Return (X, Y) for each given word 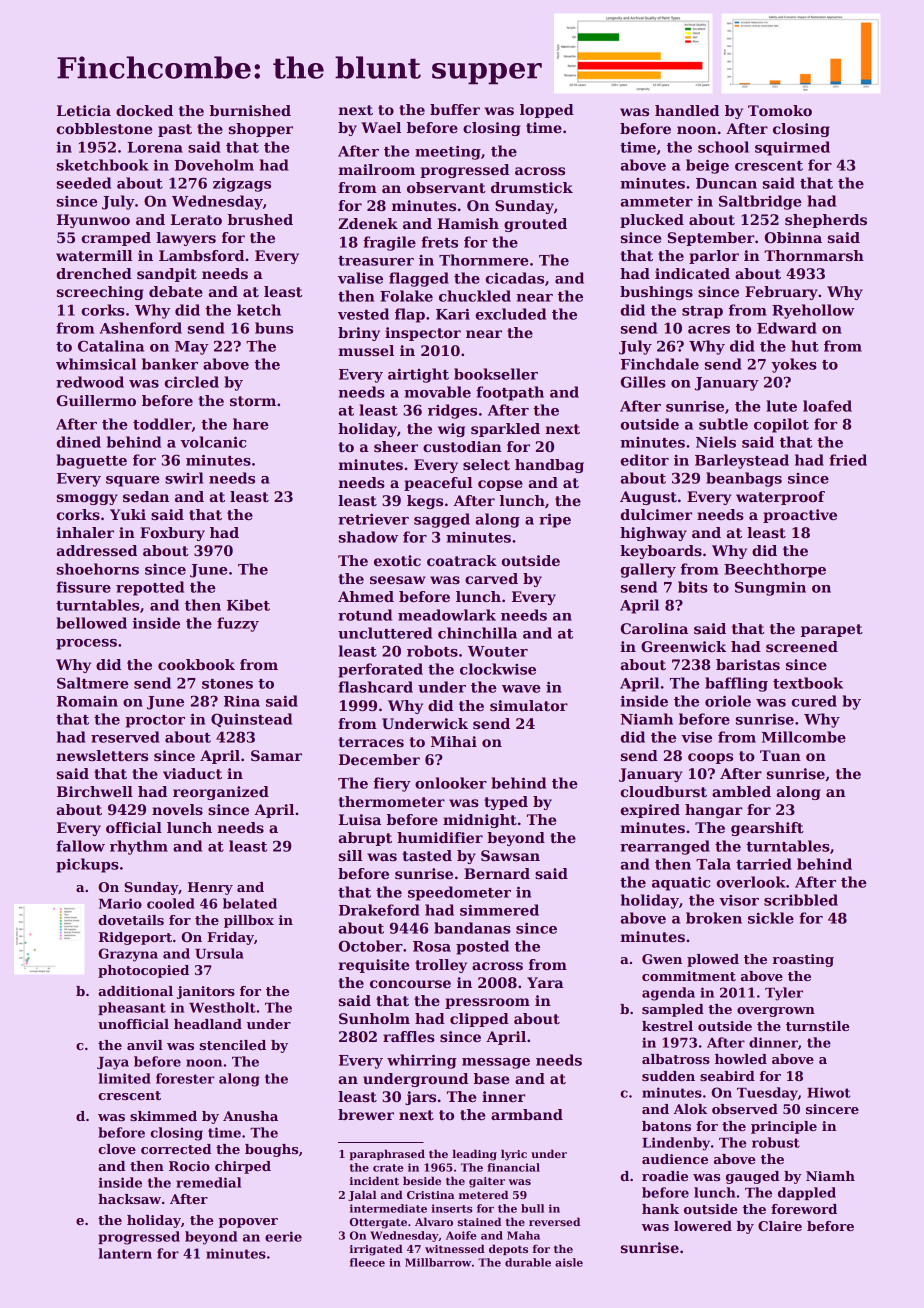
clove (117, 1149)
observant (446, 187)
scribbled (801, 900)
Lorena (155, 147)
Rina (242, 701)
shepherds (826, 221)
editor (644, 460)
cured (814, 701)
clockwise (498, 669)
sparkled (505, 430)
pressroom (487, 1003)
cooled (171, 903)
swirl (184, 478)
